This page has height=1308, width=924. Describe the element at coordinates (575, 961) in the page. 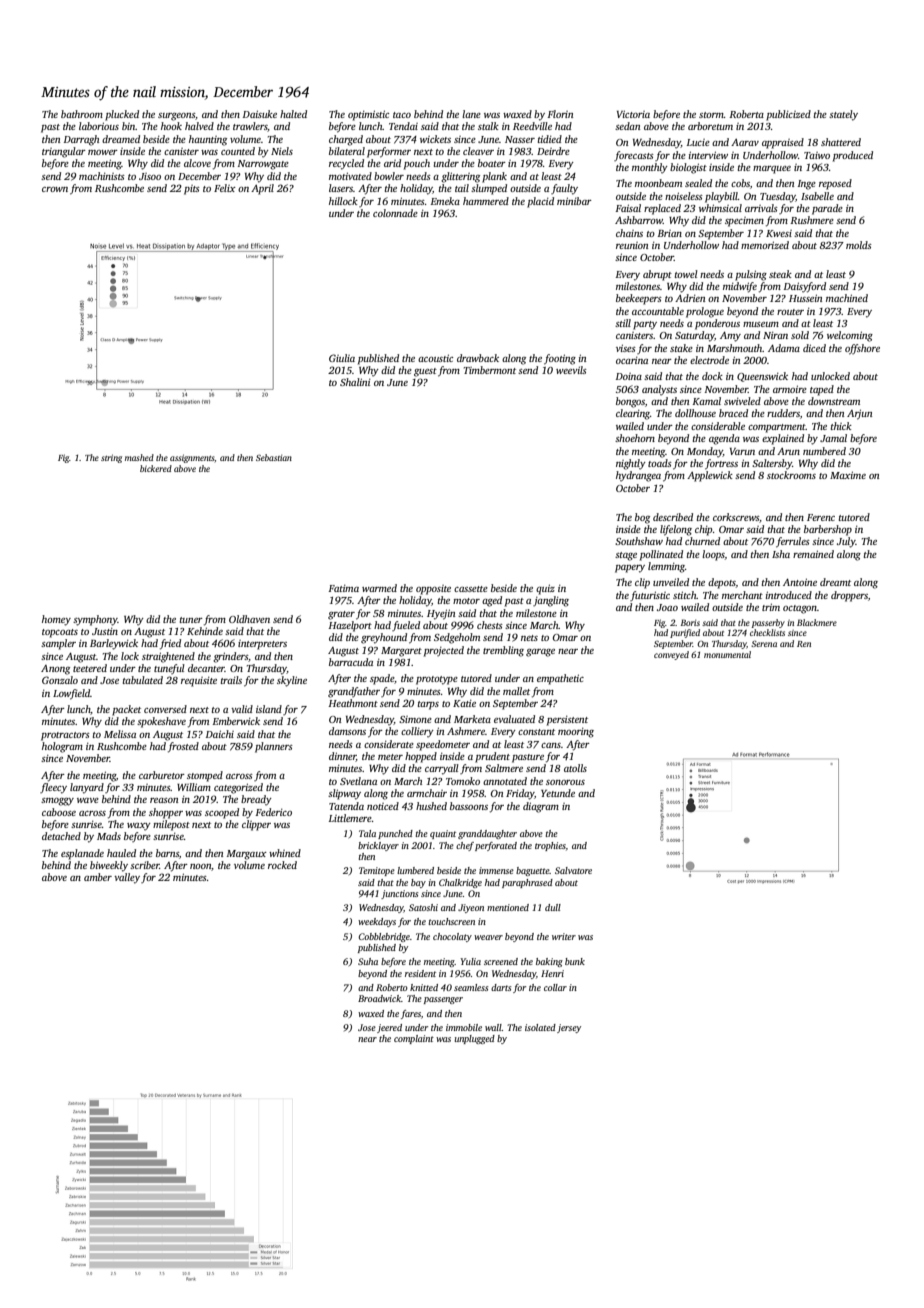

I see `bunk` at that location.
